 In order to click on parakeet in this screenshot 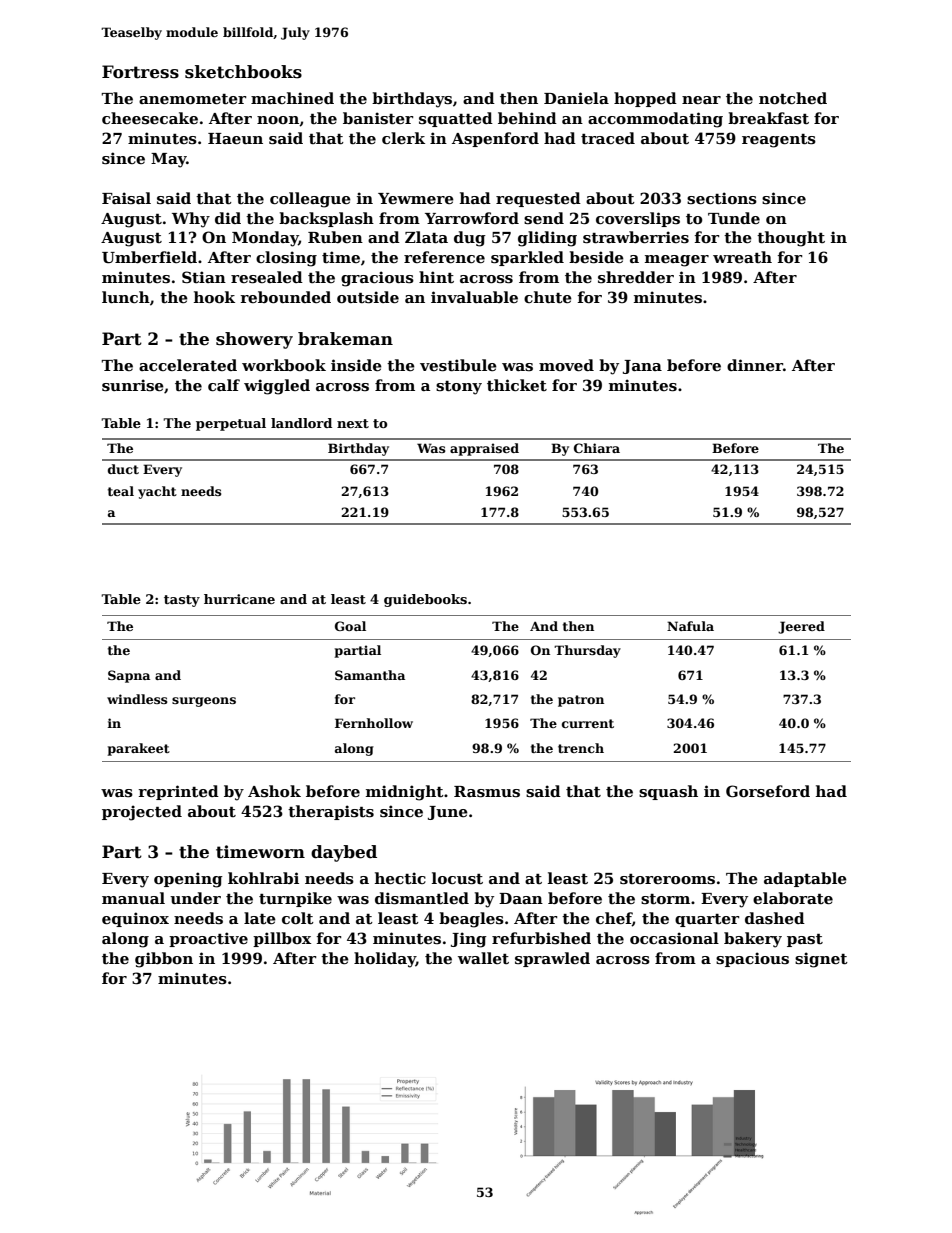, I will do `click(139, 749)`.
